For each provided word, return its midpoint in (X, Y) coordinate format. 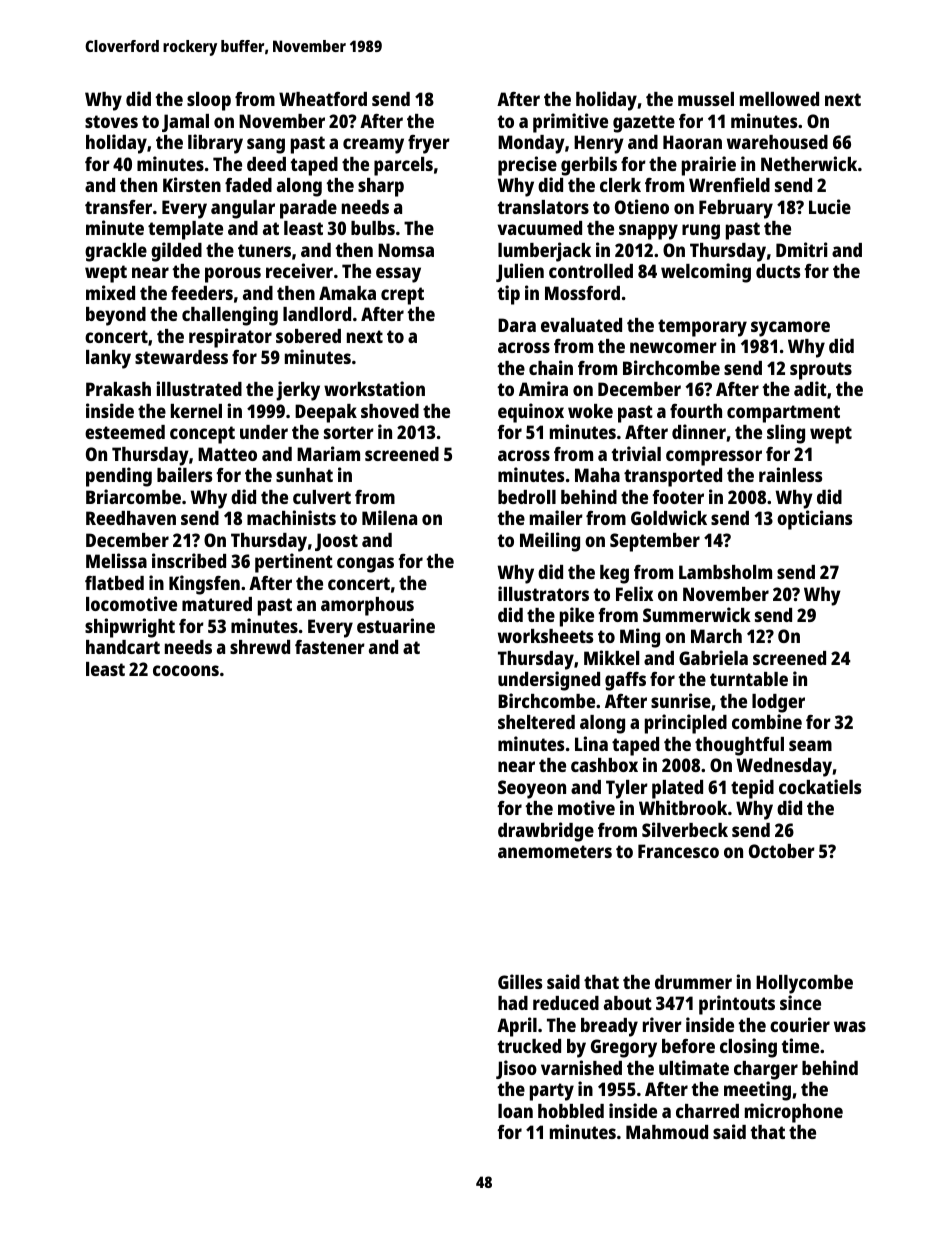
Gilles (520, 981)
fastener (330, 647)
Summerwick (697, 614)
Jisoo (516, 1069)
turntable (749, 679)
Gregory (624, 1048)
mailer (556, 517)
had (513, 1003)
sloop (209, 101)
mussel (706, 99)
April (517, 1027)
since (800, 1002)
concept (202, 435)
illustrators (543, 593)
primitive (570, 123)
